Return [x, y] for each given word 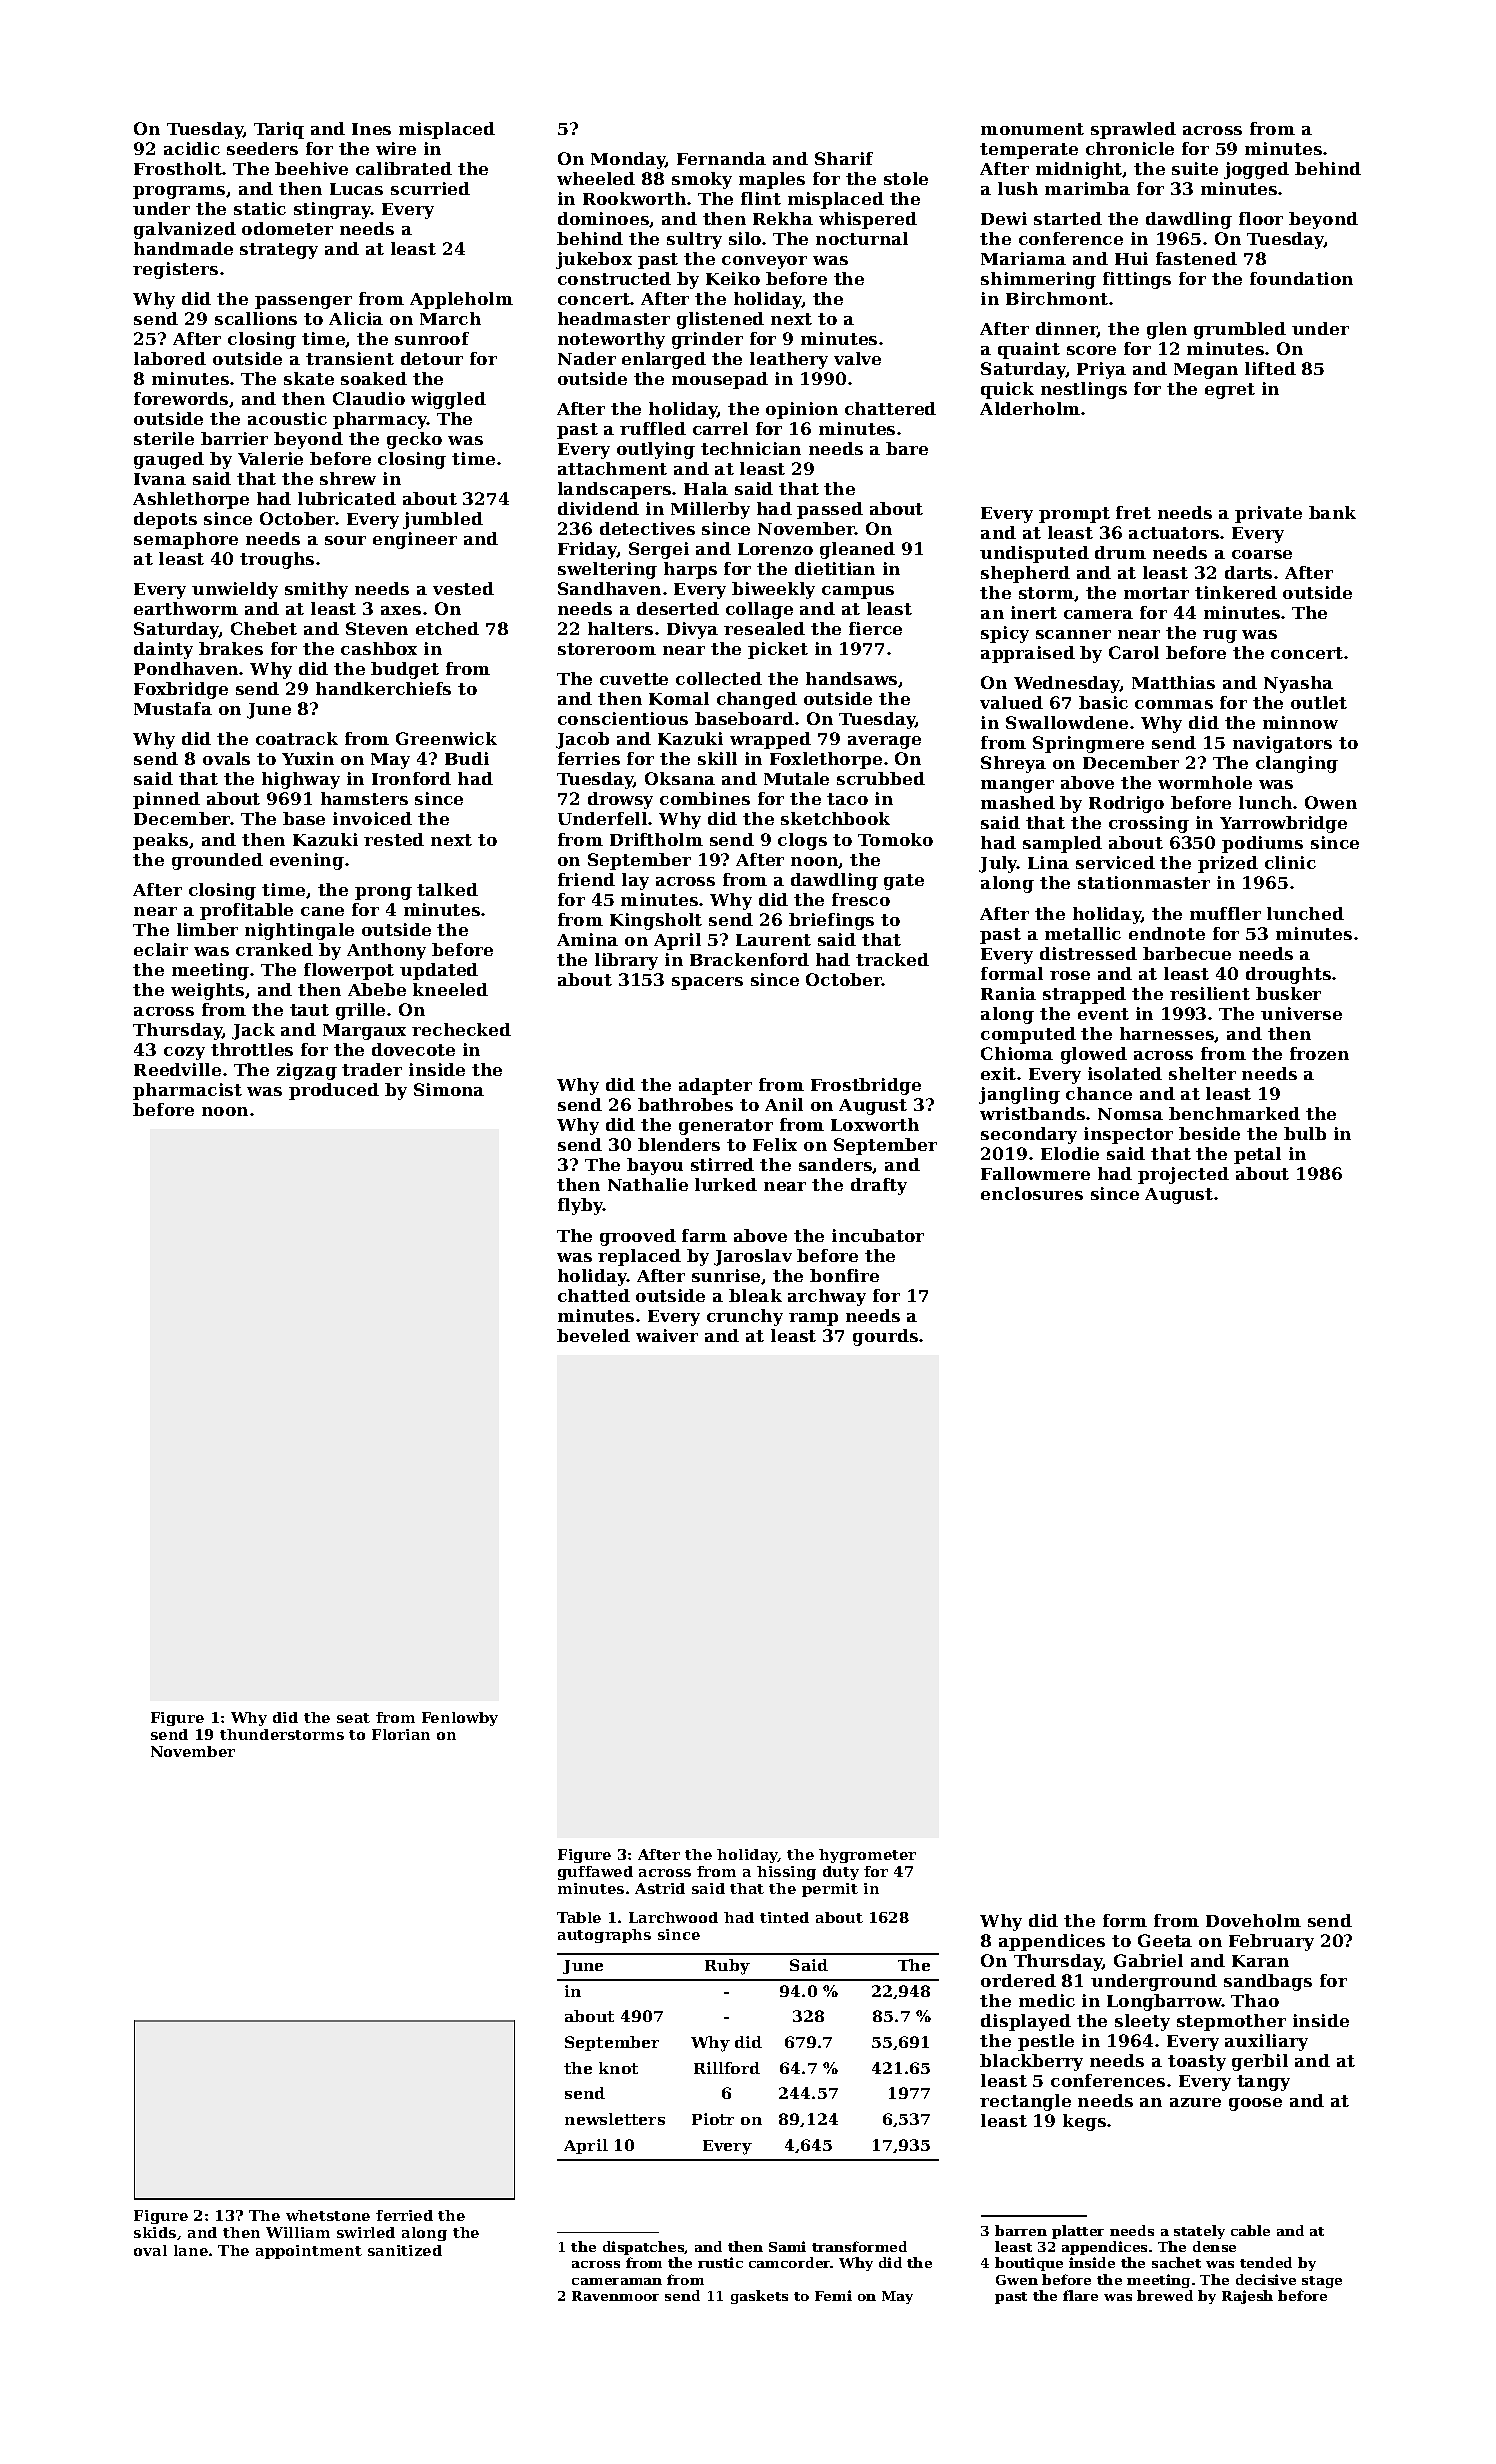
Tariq [279, 130]
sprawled [1133, 130]
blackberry [1031, 2062]
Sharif [844, 158]
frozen [1319, 1053]
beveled [593, 1335]
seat [353, 1718]
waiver [667, 1335]
